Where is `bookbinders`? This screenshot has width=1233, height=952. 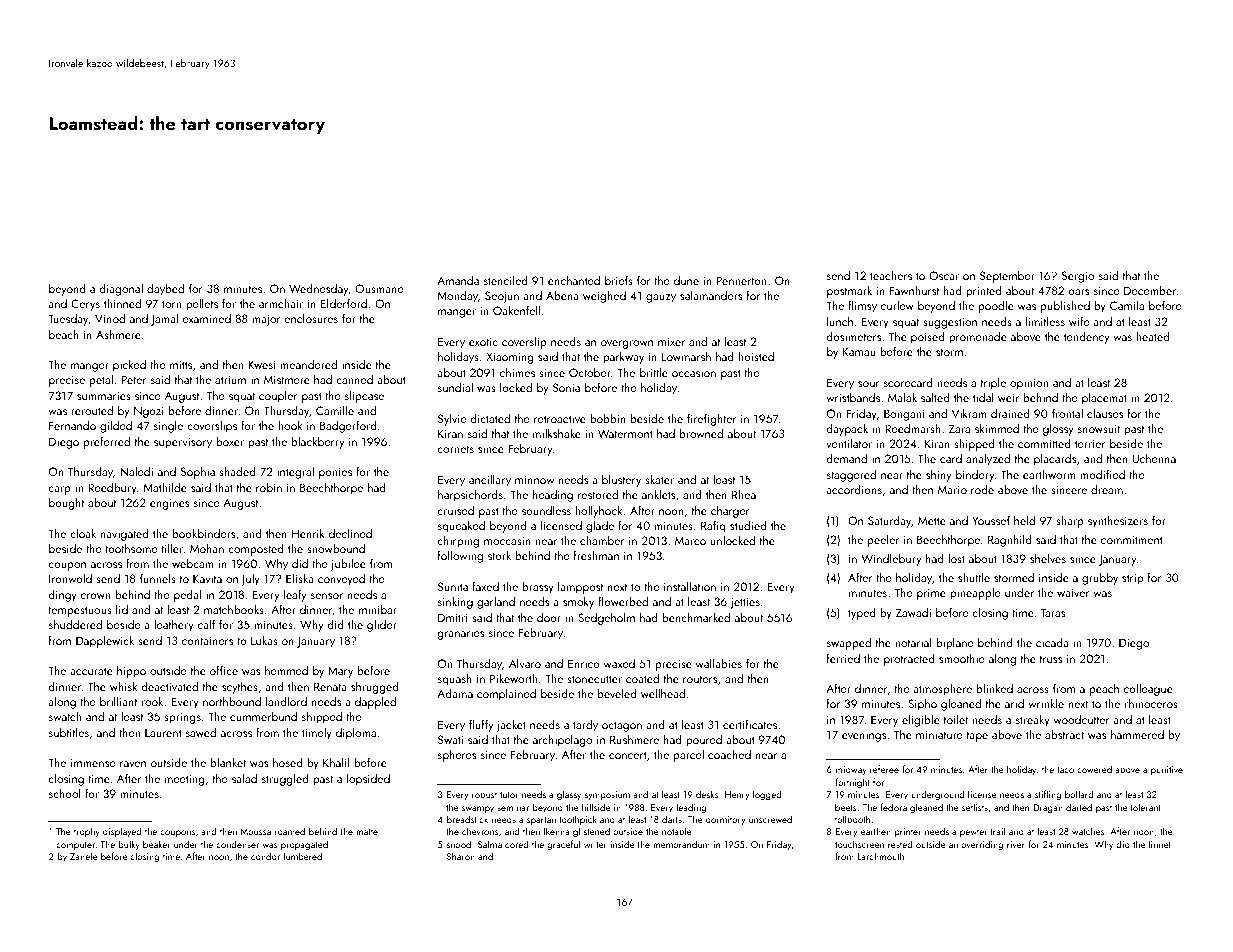
bookbinders is located at coordinates (204, 533).
